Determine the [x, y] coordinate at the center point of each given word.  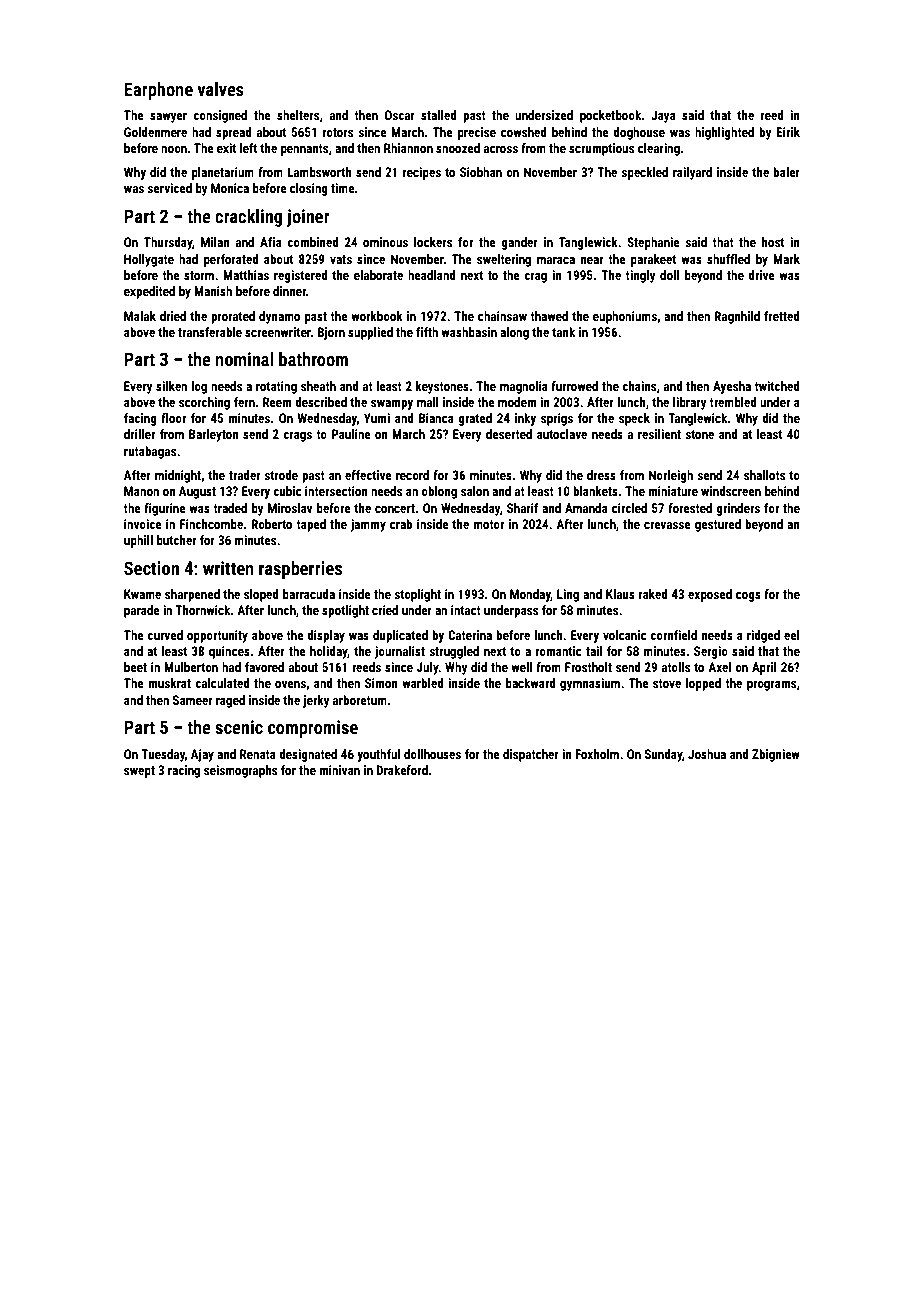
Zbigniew [776, 755]
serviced [170, 188]
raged [230, 701]
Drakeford [402, 770]
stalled [439, 115]
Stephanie [653, 243]
